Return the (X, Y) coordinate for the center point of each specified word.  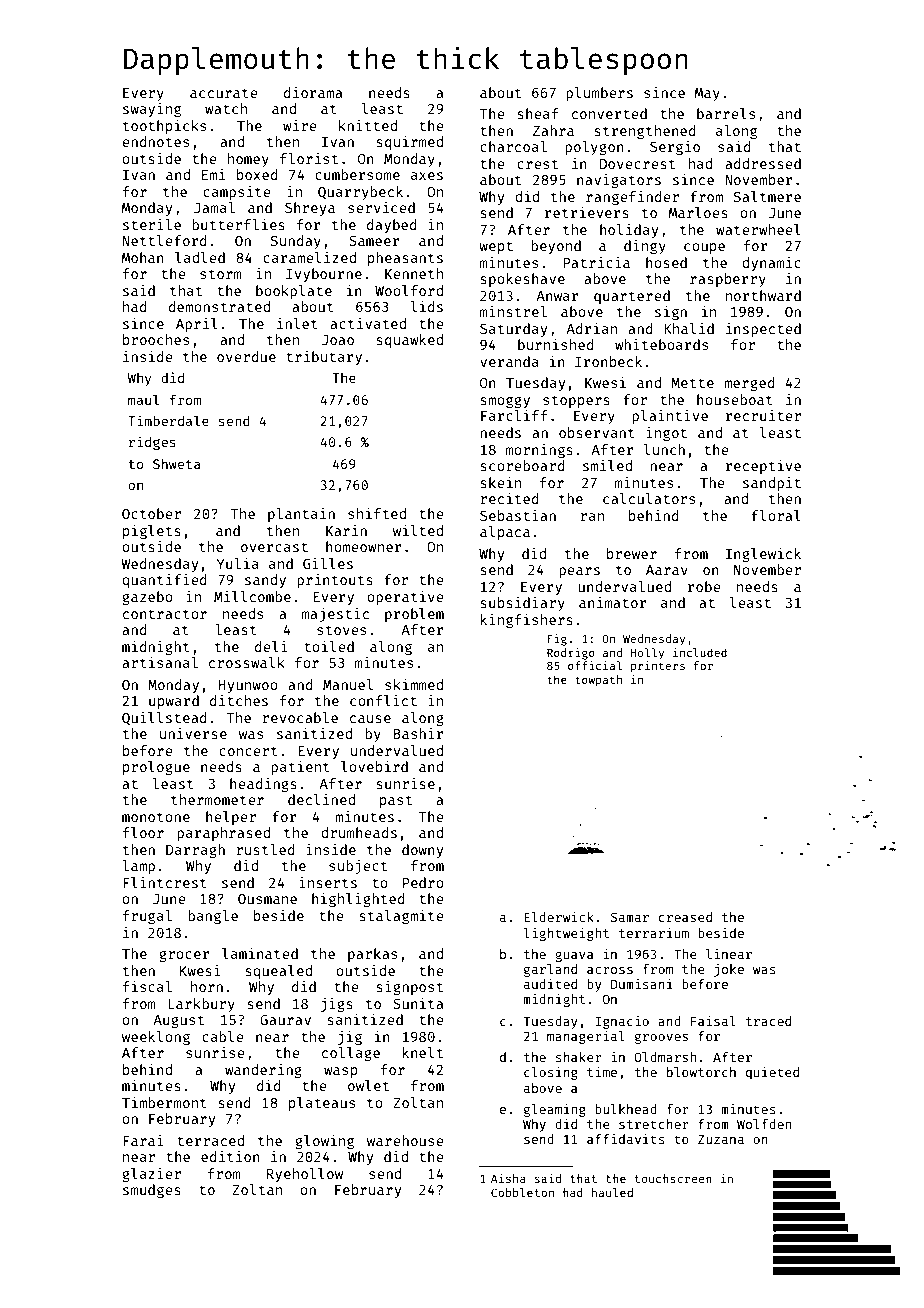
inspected (763, 330)
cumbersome (357, 174)
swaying (152, 110)
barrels (726, 113)
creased (685, 917)
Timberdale (168, 420)
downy (422, 851)
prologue (156, 768)
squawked (410, 341)
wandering (263, 1071)
